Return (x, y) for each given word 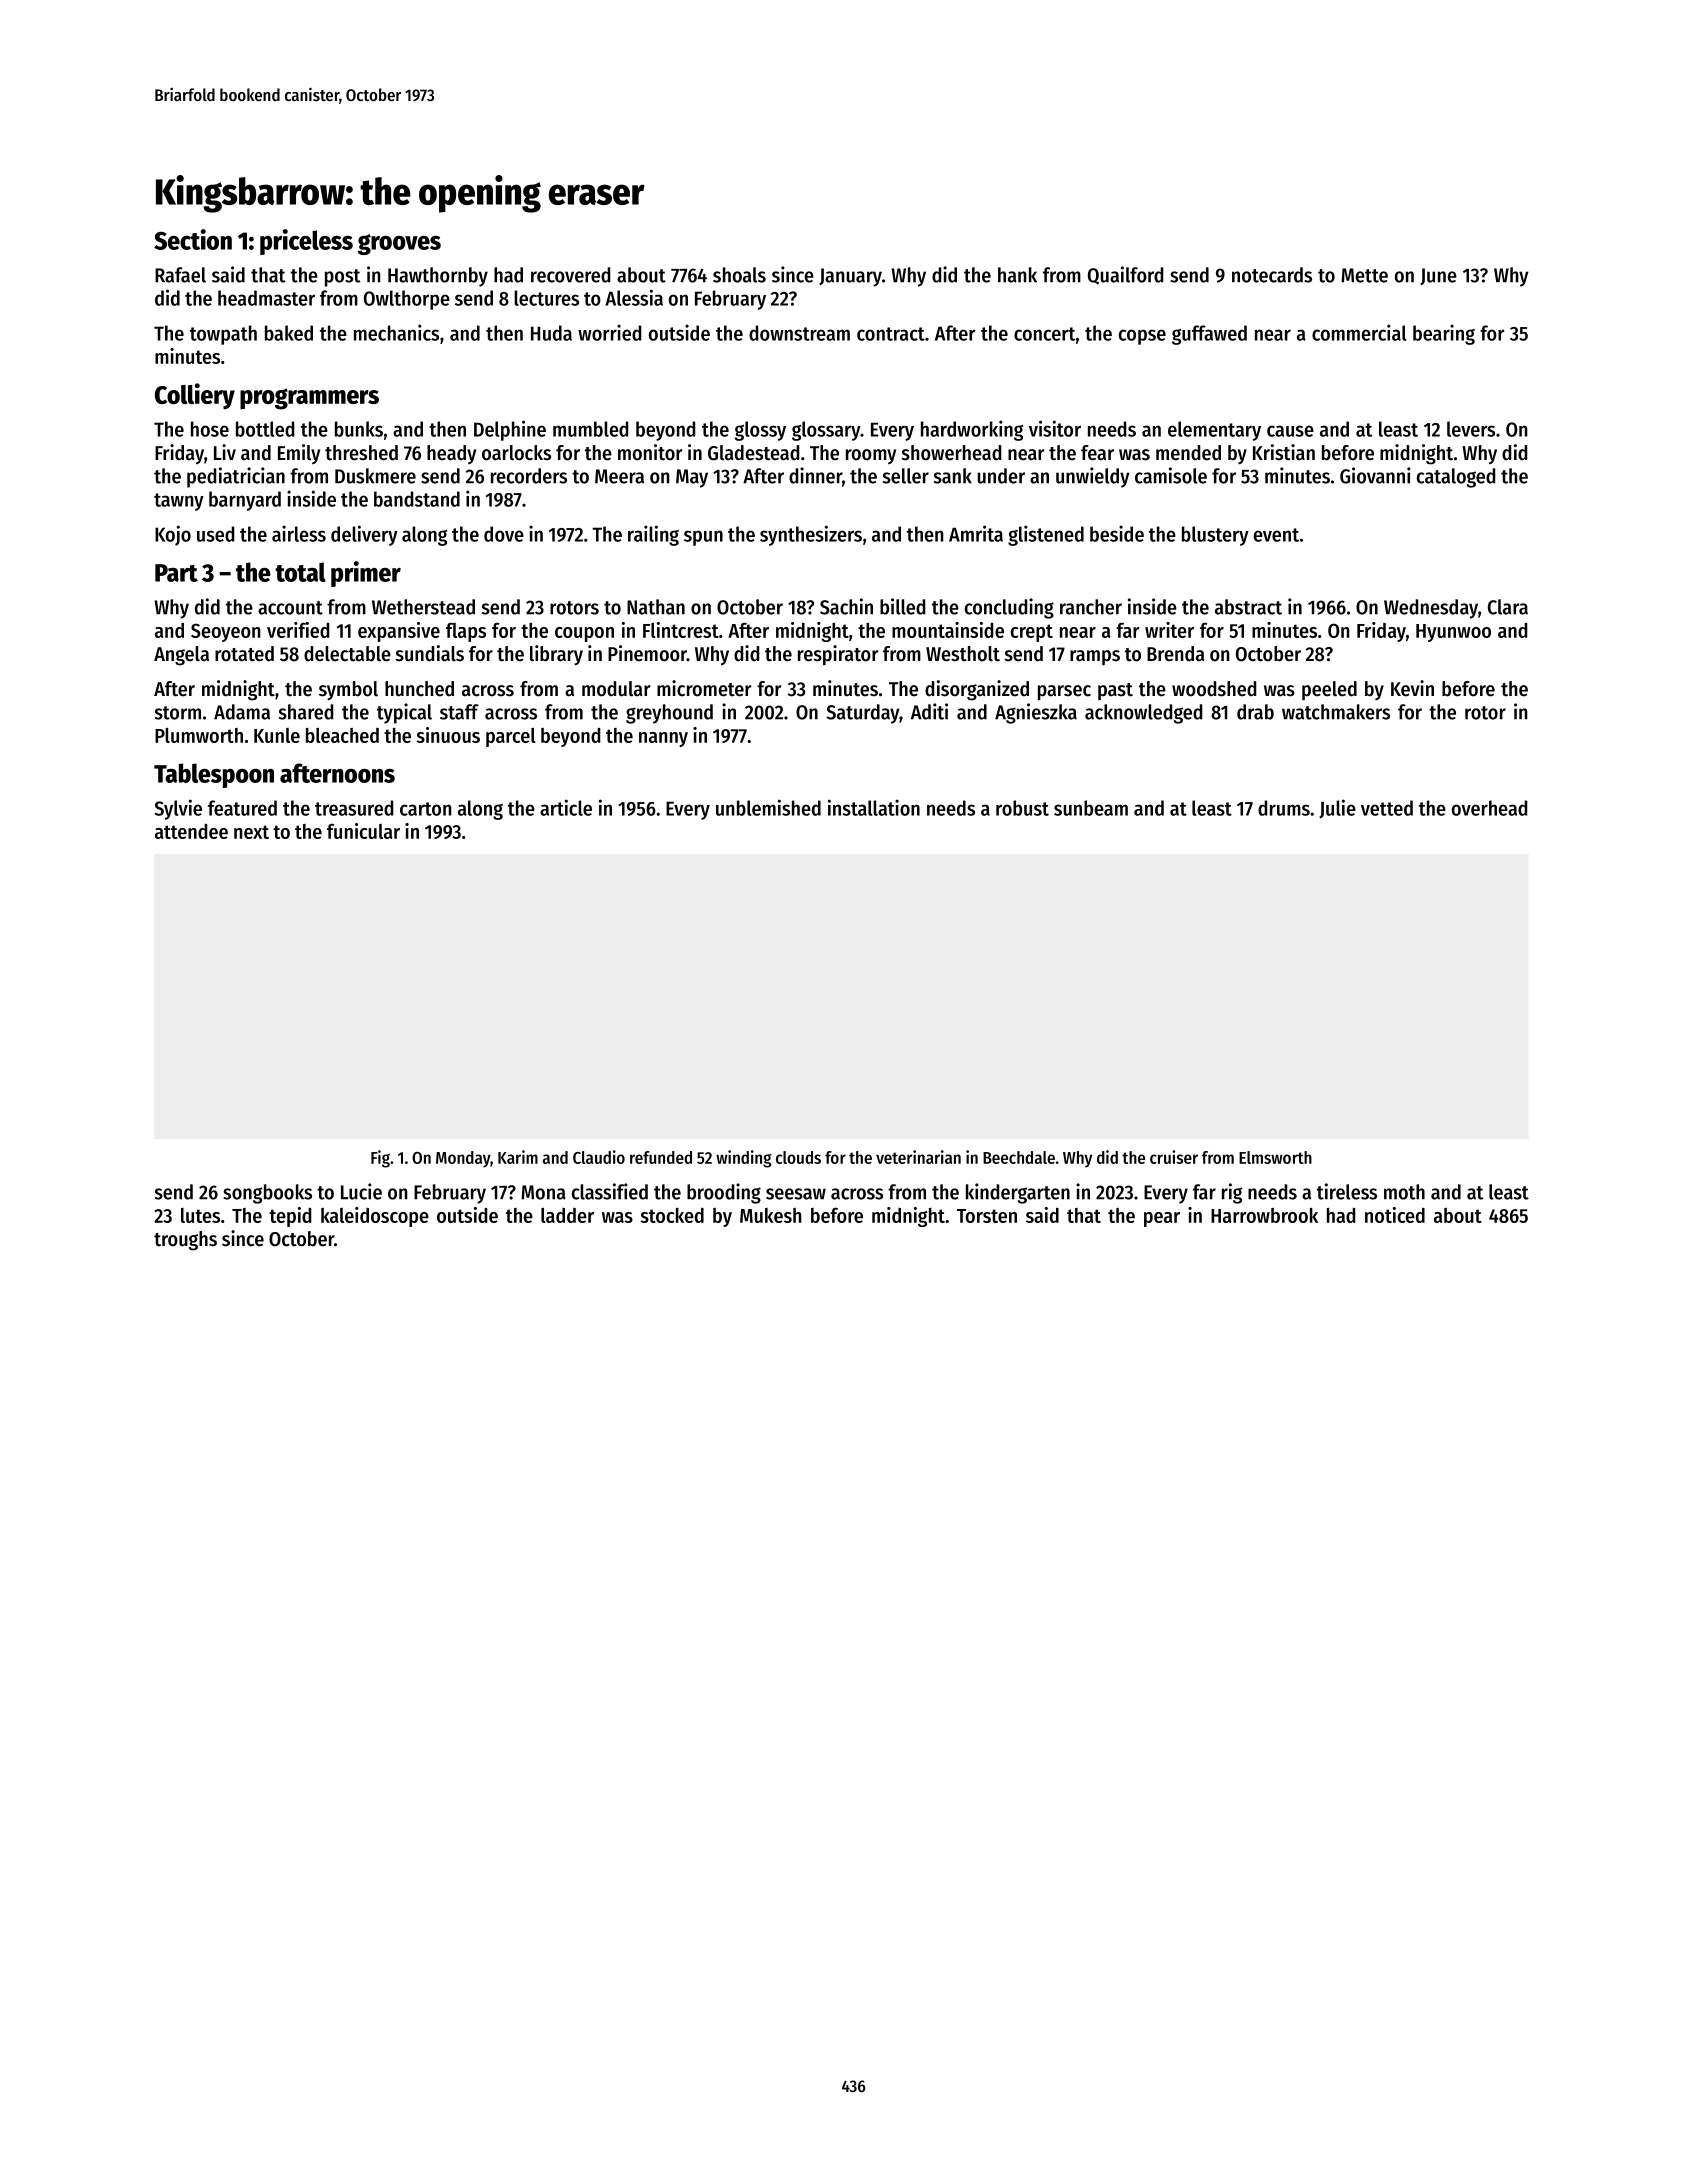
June (1438, 276)
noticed (1395, 1215)
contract (891, 334)
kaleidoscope (375, 1217)
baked (289, 333)
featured (242, 808)
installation (874, 807)
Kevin (1412, 688)
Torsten (987, 1216)
